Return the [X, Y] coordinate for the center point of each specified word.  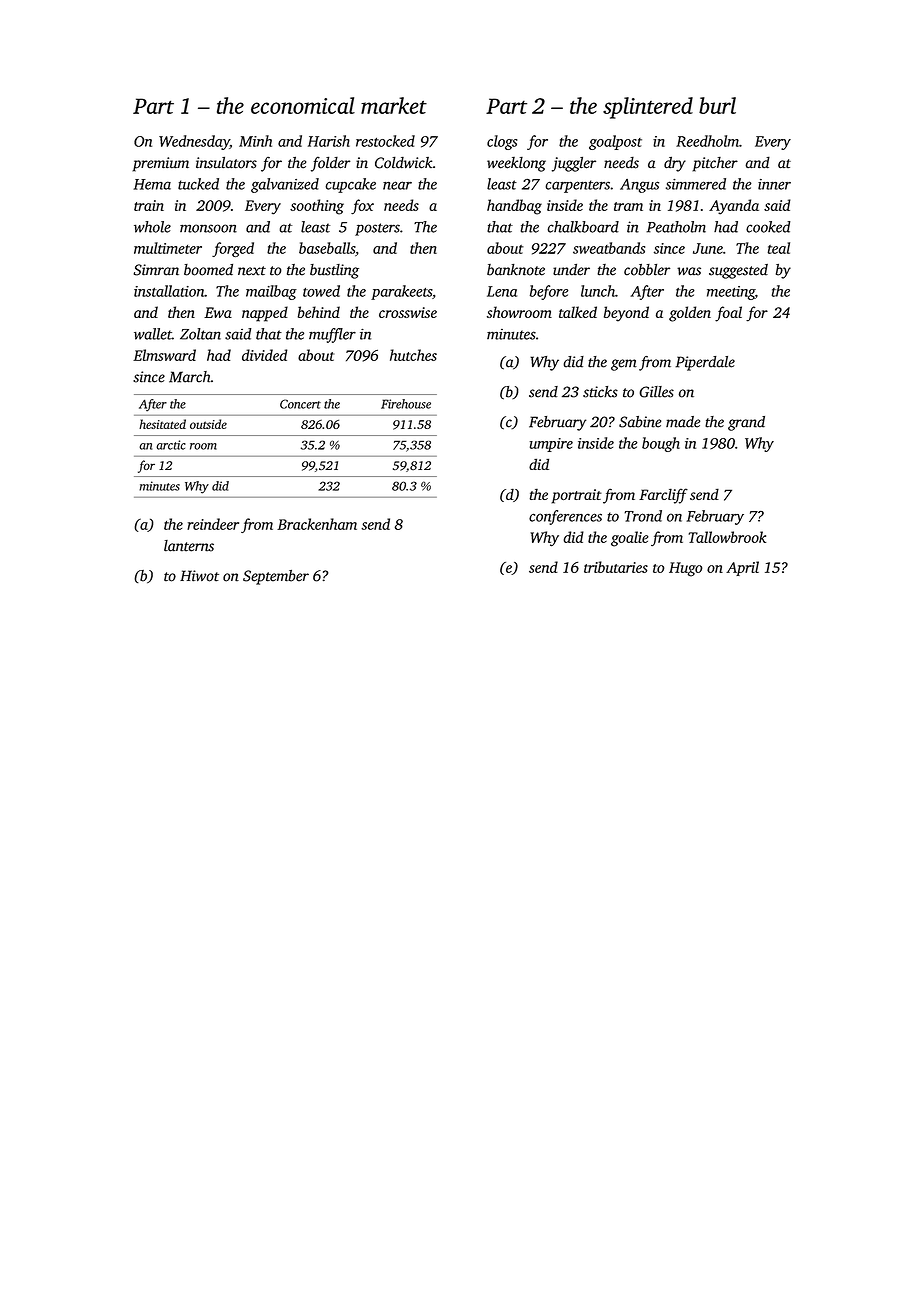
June [708, 248]
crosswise [408, 312]
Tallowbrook [727, 537]
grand [746, 423]
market [394, 105]
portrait [577, 496]
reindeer [213, 524]
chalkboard [583, 227]
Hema [152, 184]
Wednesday [194, 142]
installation [169, 291]
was [689, 271]
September [276, 577]
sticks [600, 392]
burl [717, 105]
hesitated [162, 424]
